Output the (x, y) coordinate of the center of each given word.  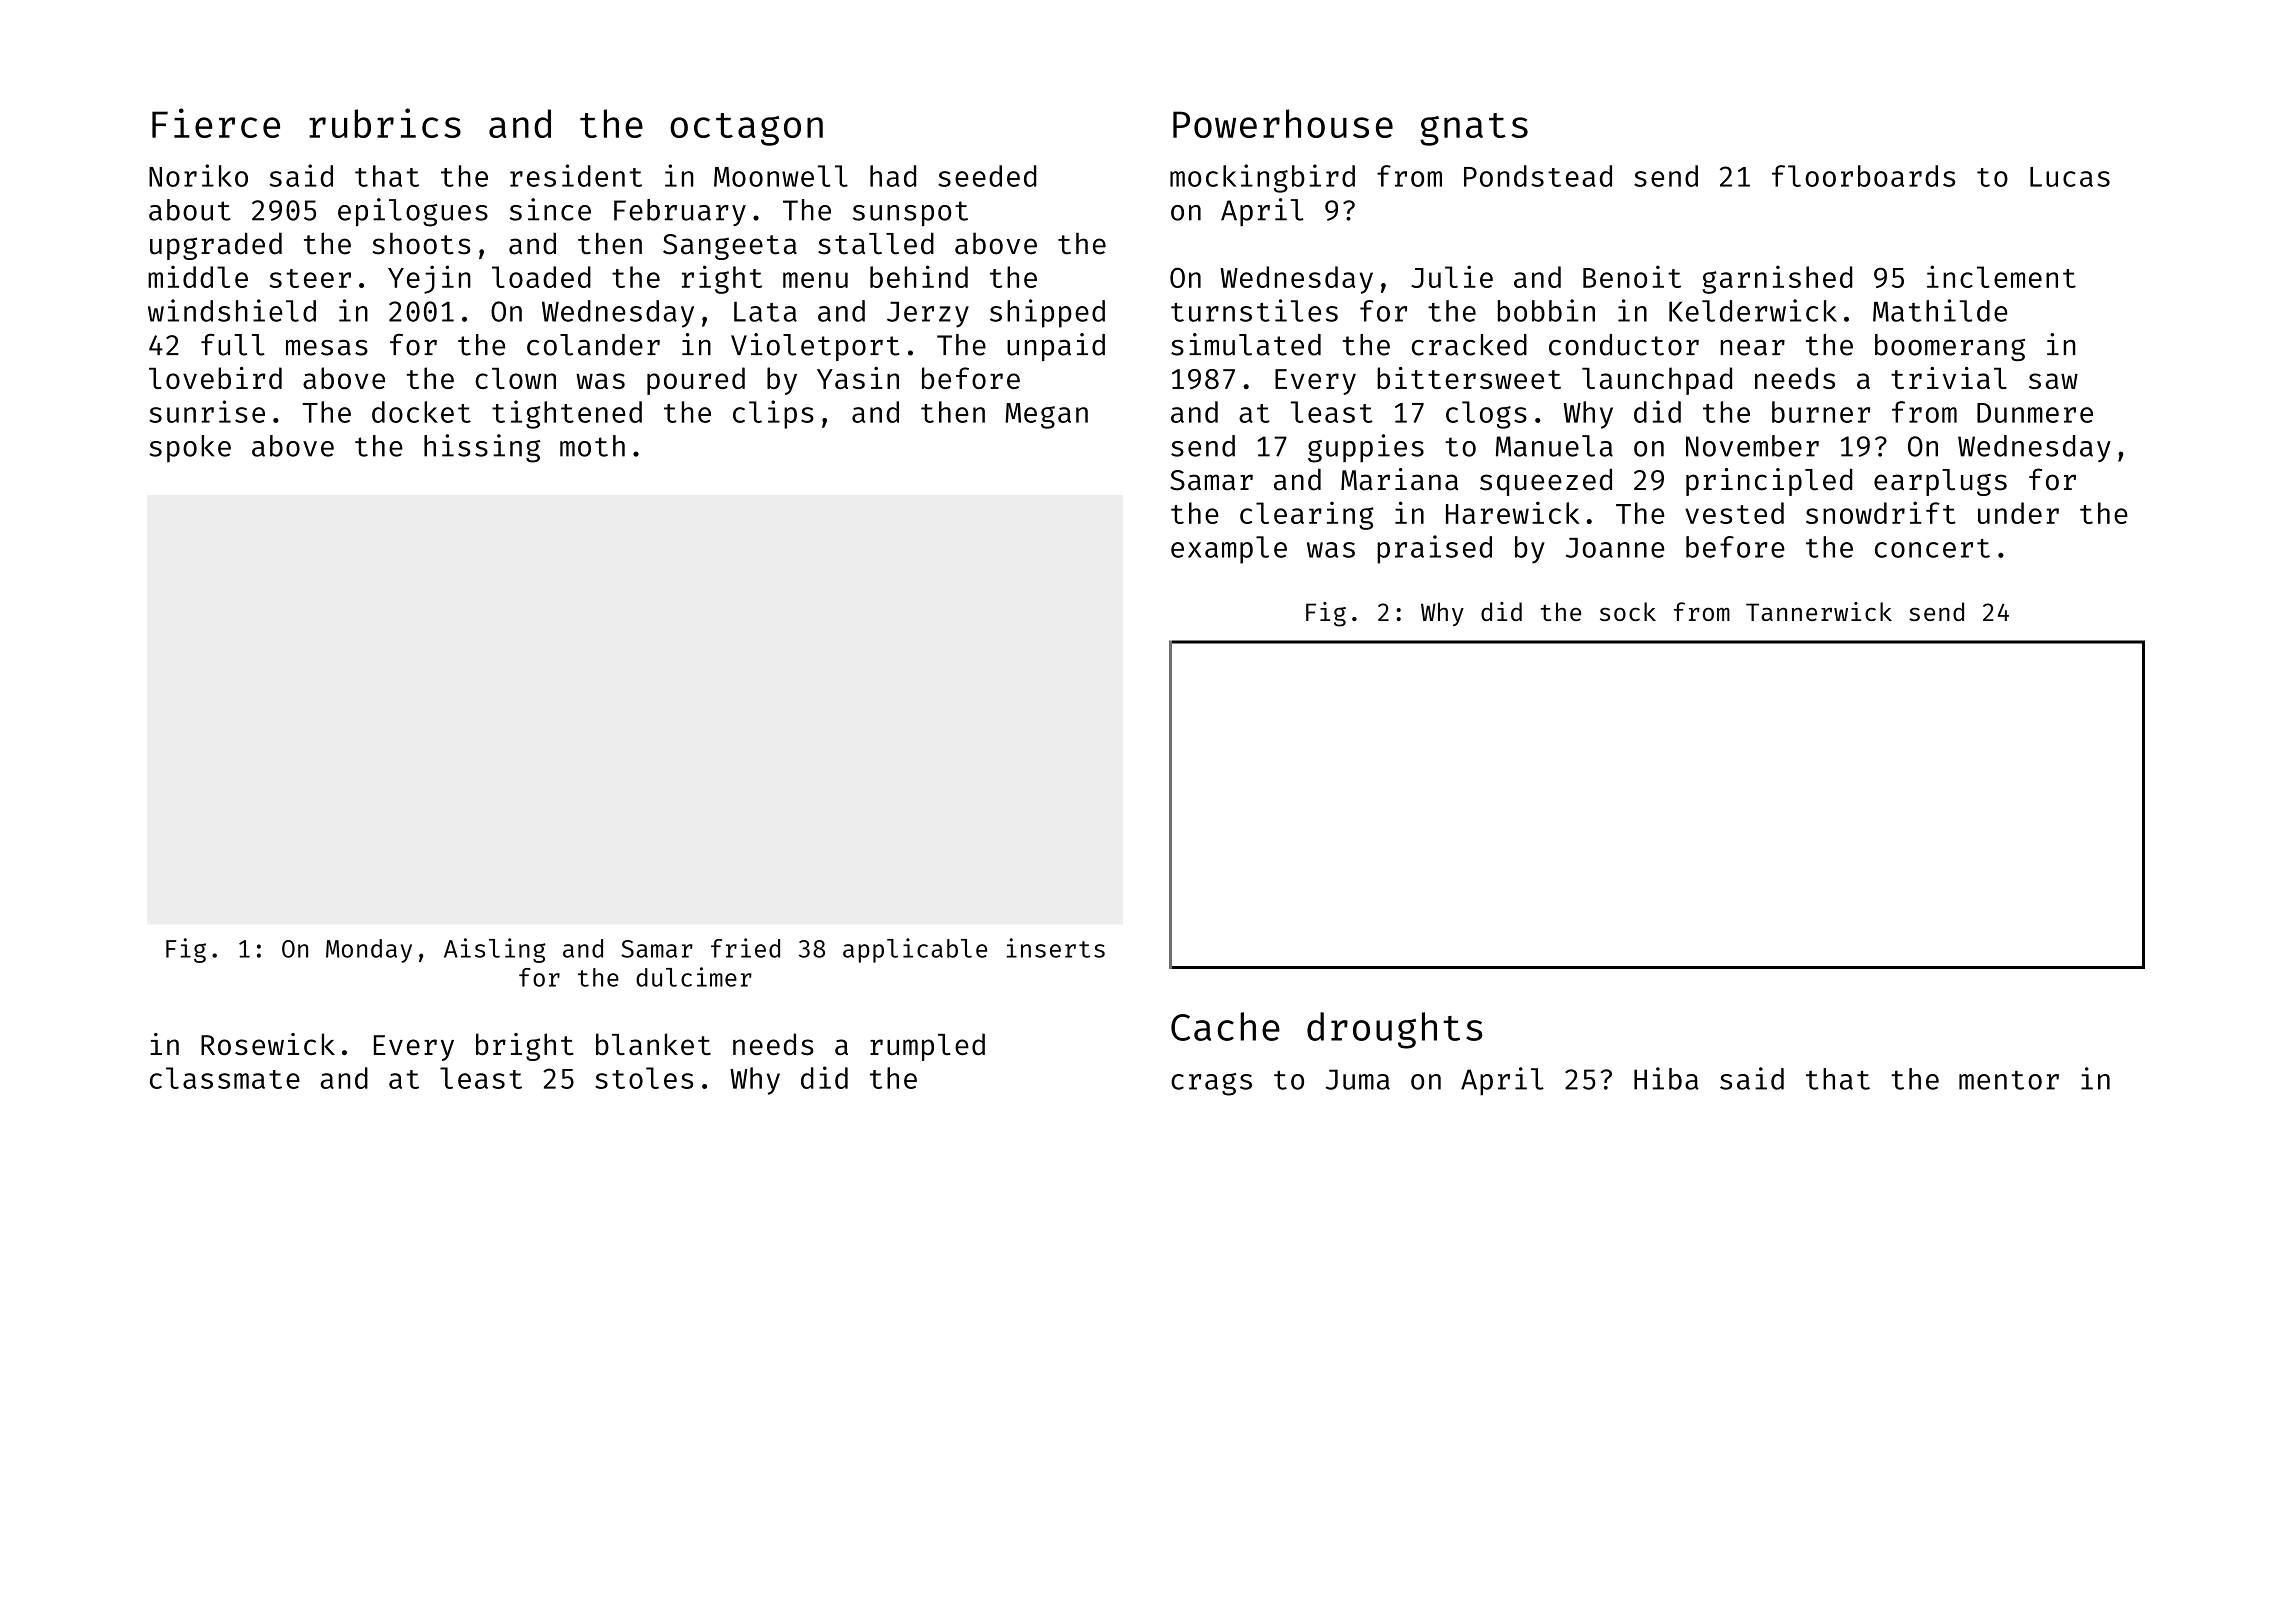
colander (593, 345)
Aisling (495, 950)
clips (773, 414)
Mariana (1399, 479)
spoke (190, 448)
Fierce (216, 123)
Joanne (1615, 548)
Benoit (1632, 276)
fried (745, 948)
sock (1628, 611)
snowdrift (1881, 512)
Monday (369, 951)
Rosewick (268, 1044)
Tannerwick (1819, 611)
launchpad (1657, 381)
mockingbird (1262, 178)
